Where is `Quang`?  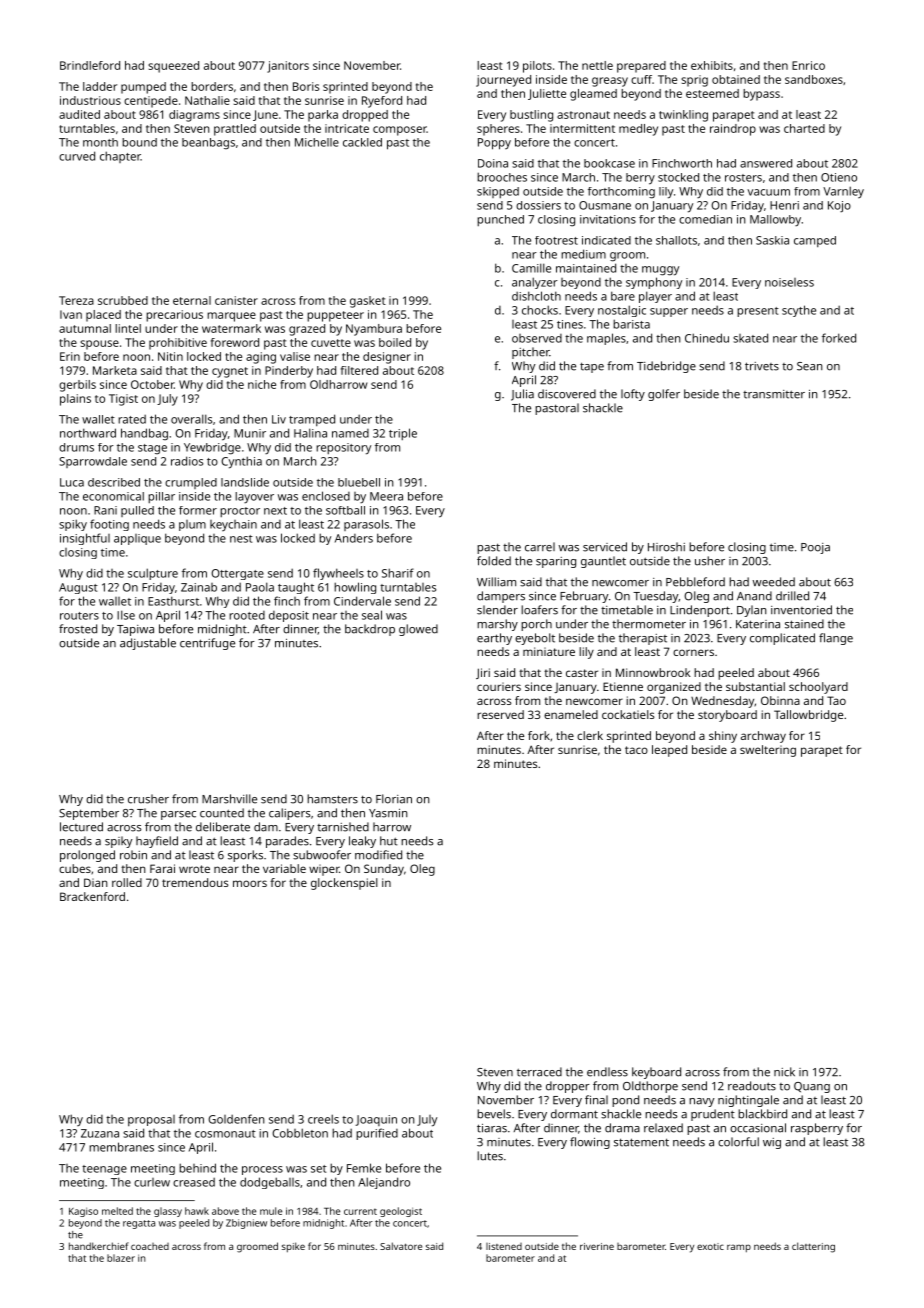 Quang is located at coordinates (812, 1087).
